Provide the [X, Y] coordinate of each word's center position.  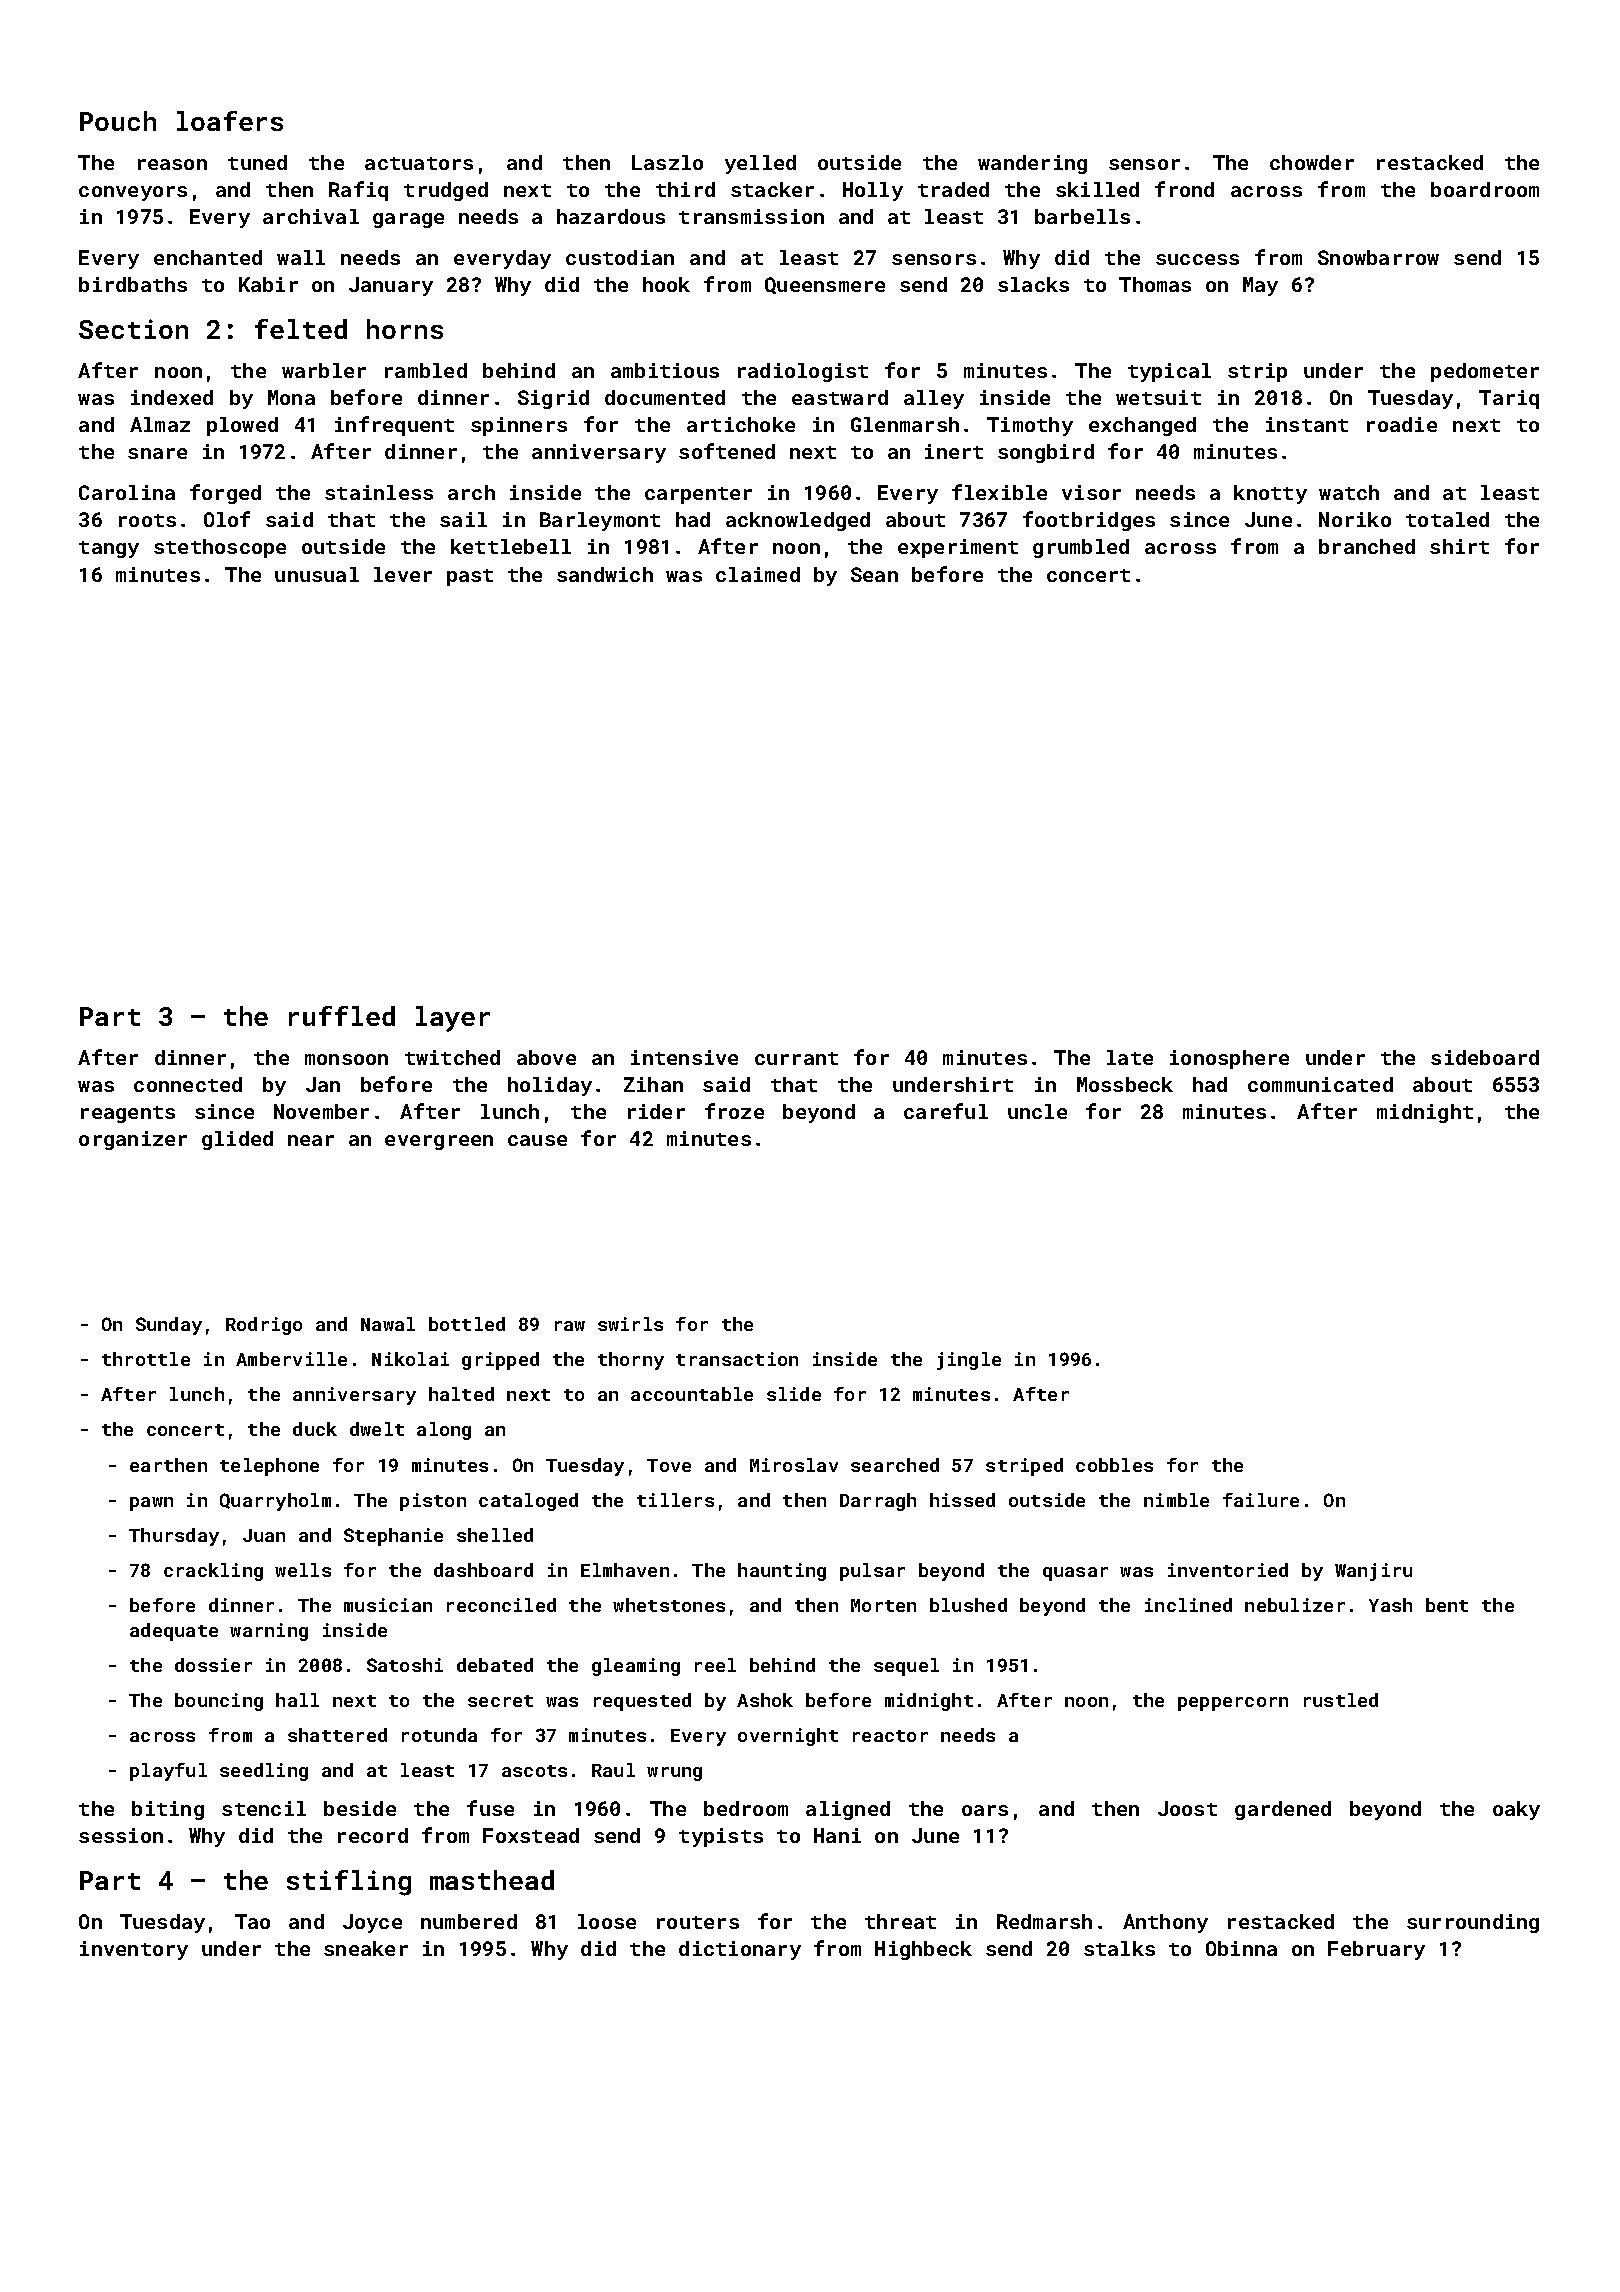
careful [946, 1111]
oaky [1516, 1810]
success [1197, 259]
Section [133, 329]
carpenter [698, 495]
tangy [109, 549]
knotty [1270, 494]
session [121, 1835]
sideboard [1485, 1057]
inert [954, 451]
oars [985, 1810]
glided [237, 1140]
